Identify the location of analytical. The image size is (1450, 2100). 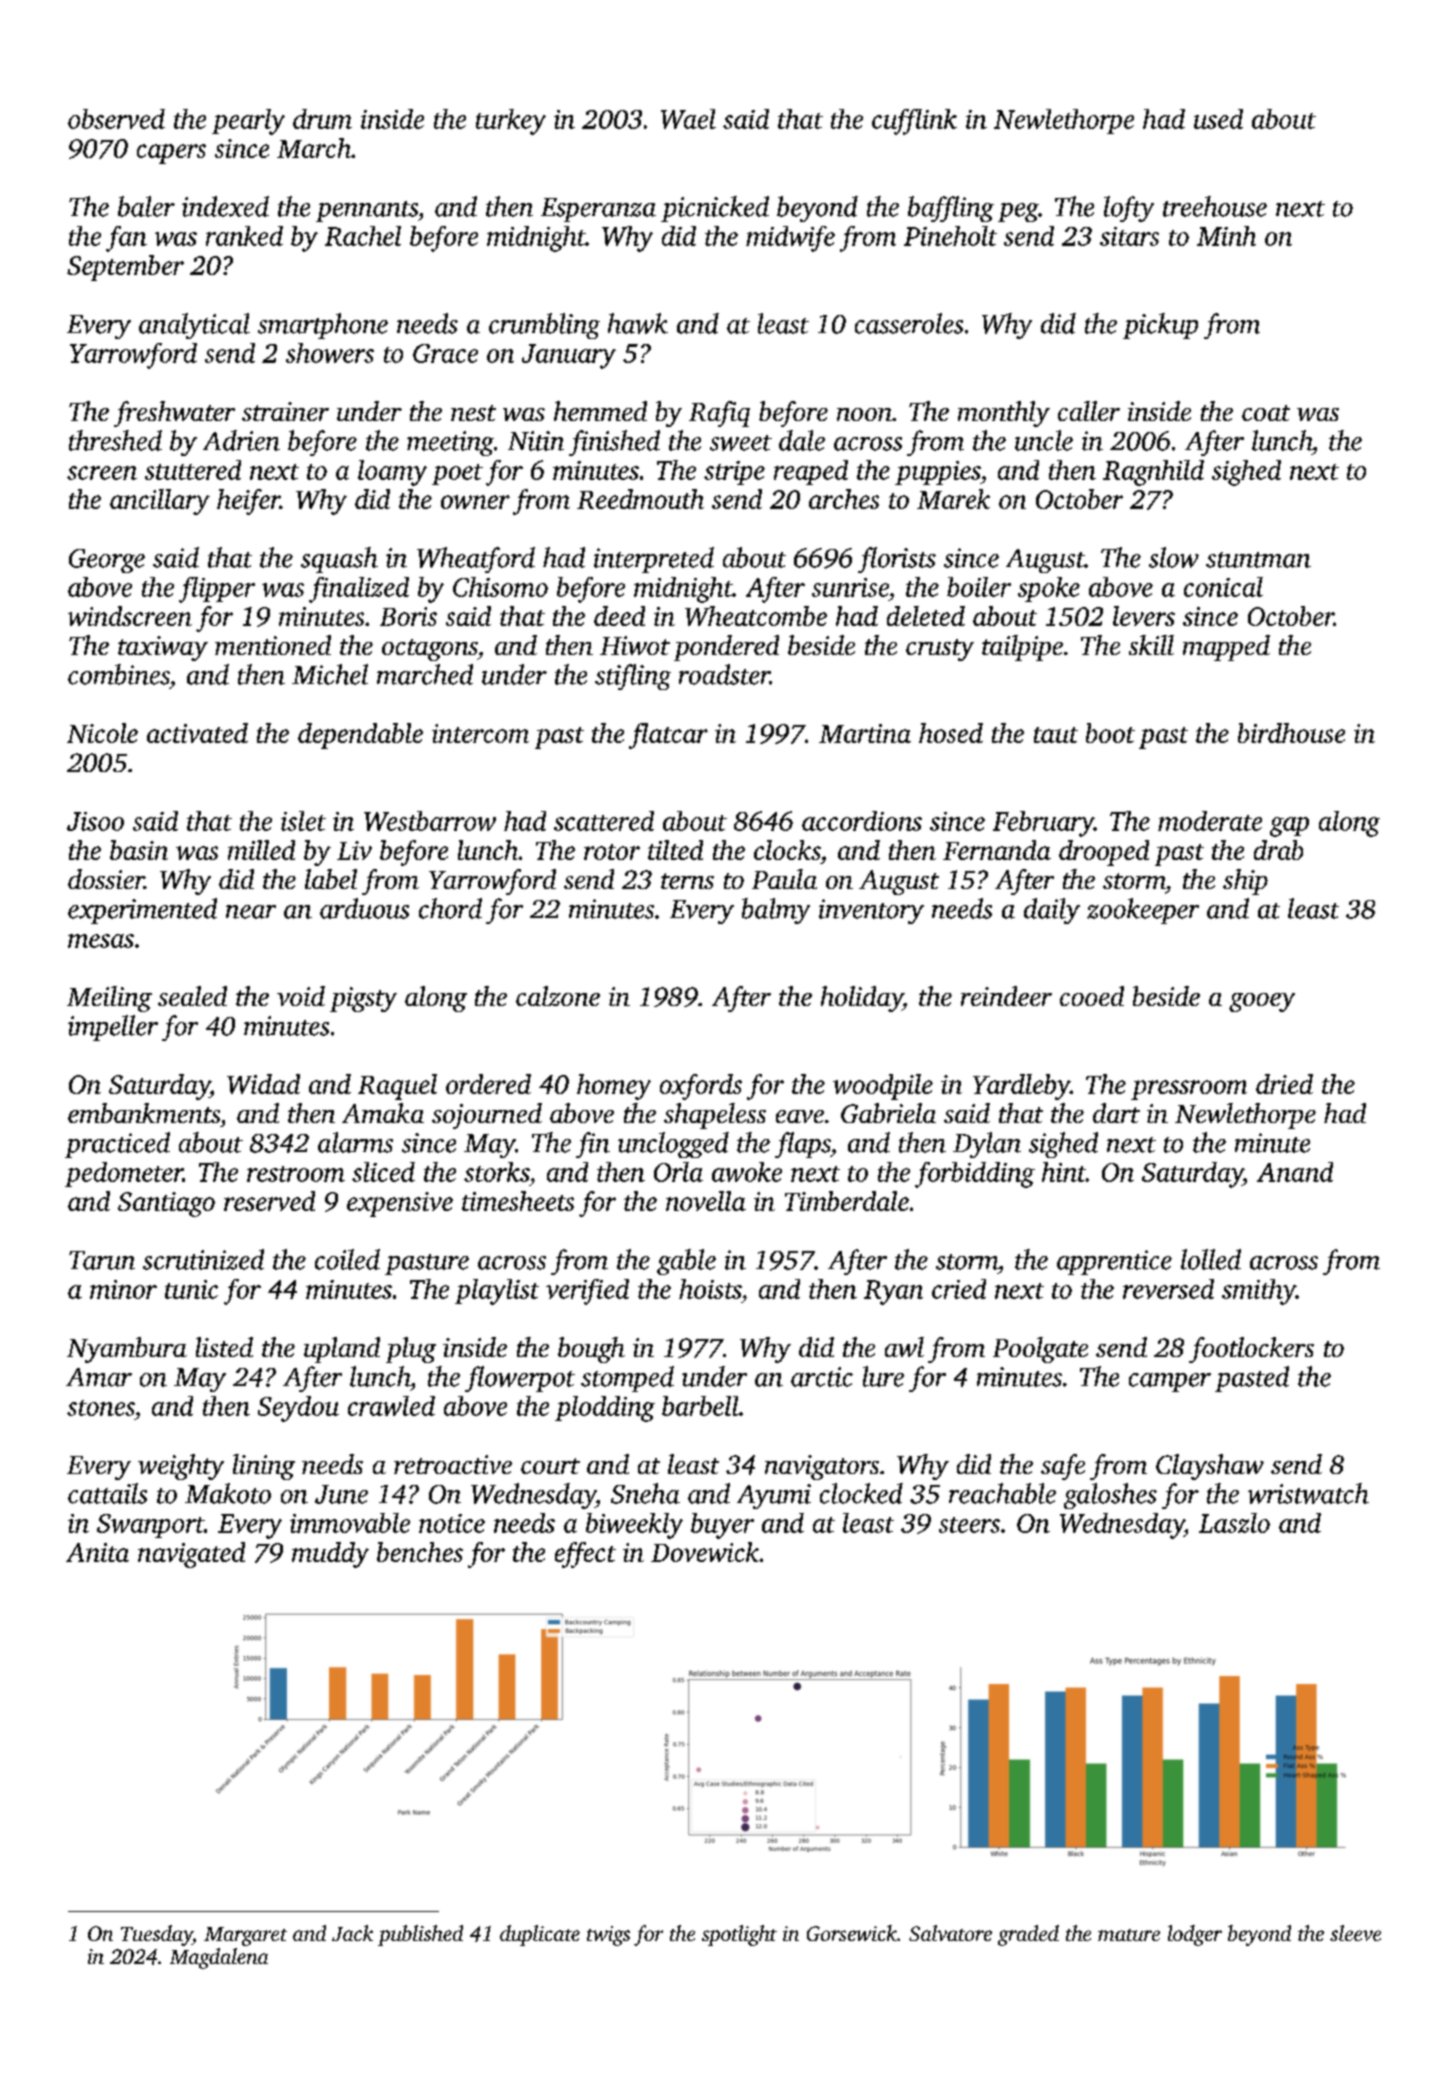
(194, 326).
